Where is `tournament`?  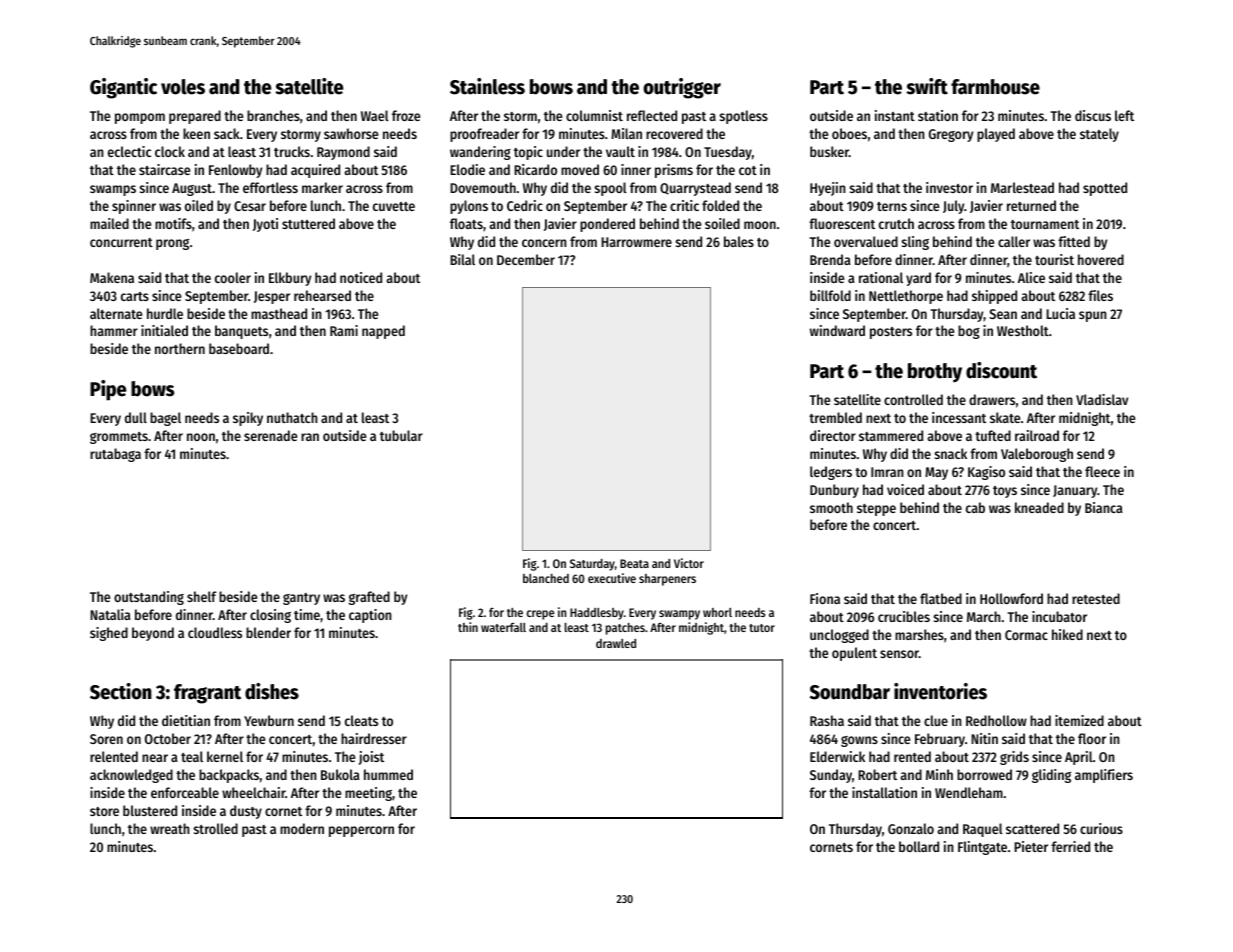 tournament is located at coordinates (1045, 224).
